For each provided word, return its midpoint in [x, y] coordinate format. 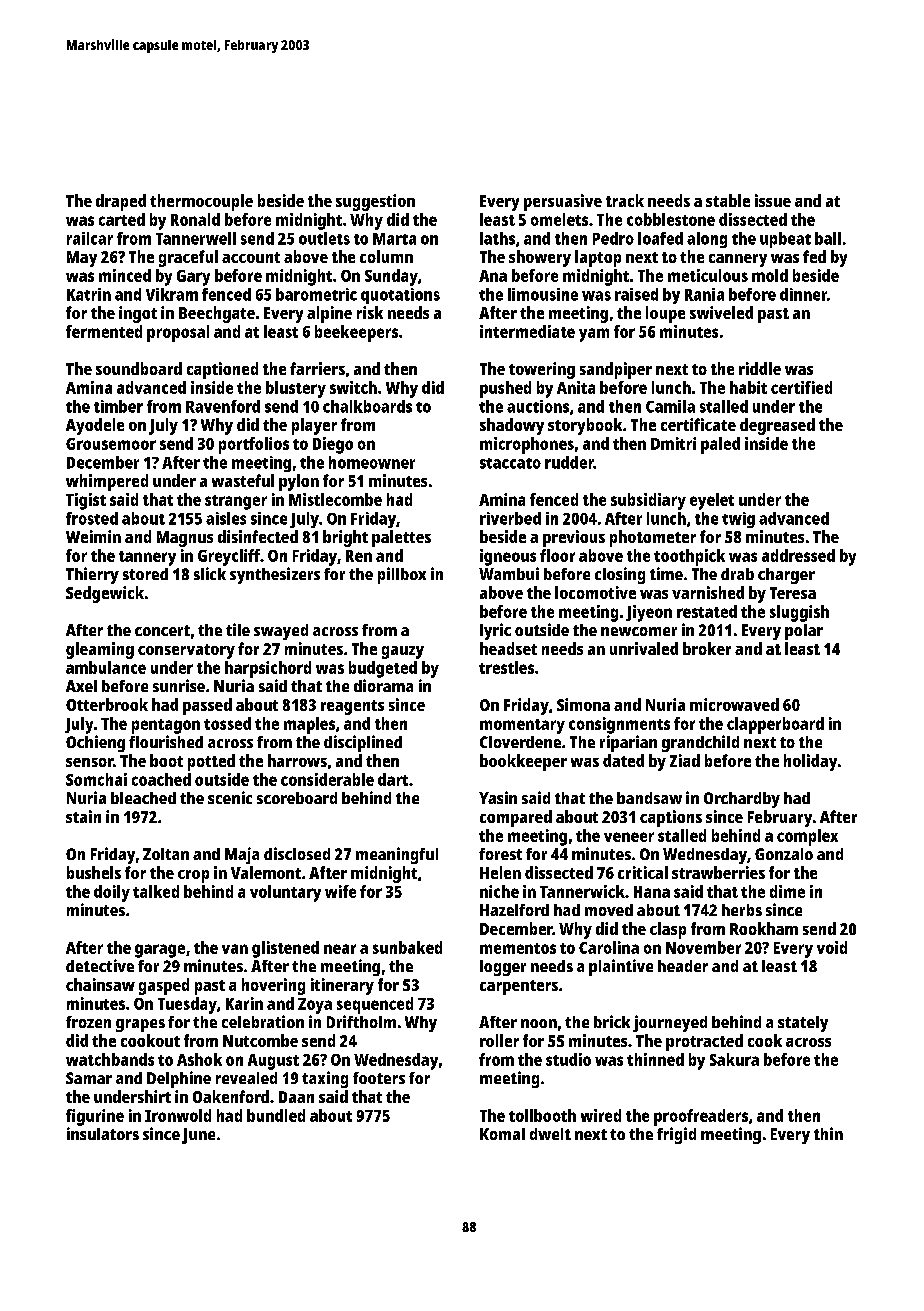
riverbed [510, 518]
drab [737, 574]
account [251, 257]
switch [353, 387]
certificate [698, 424]
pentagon [166, 726]
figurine [95, 1117]
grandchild [700, 743]
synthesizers [275, 575]
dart [393, 779]
